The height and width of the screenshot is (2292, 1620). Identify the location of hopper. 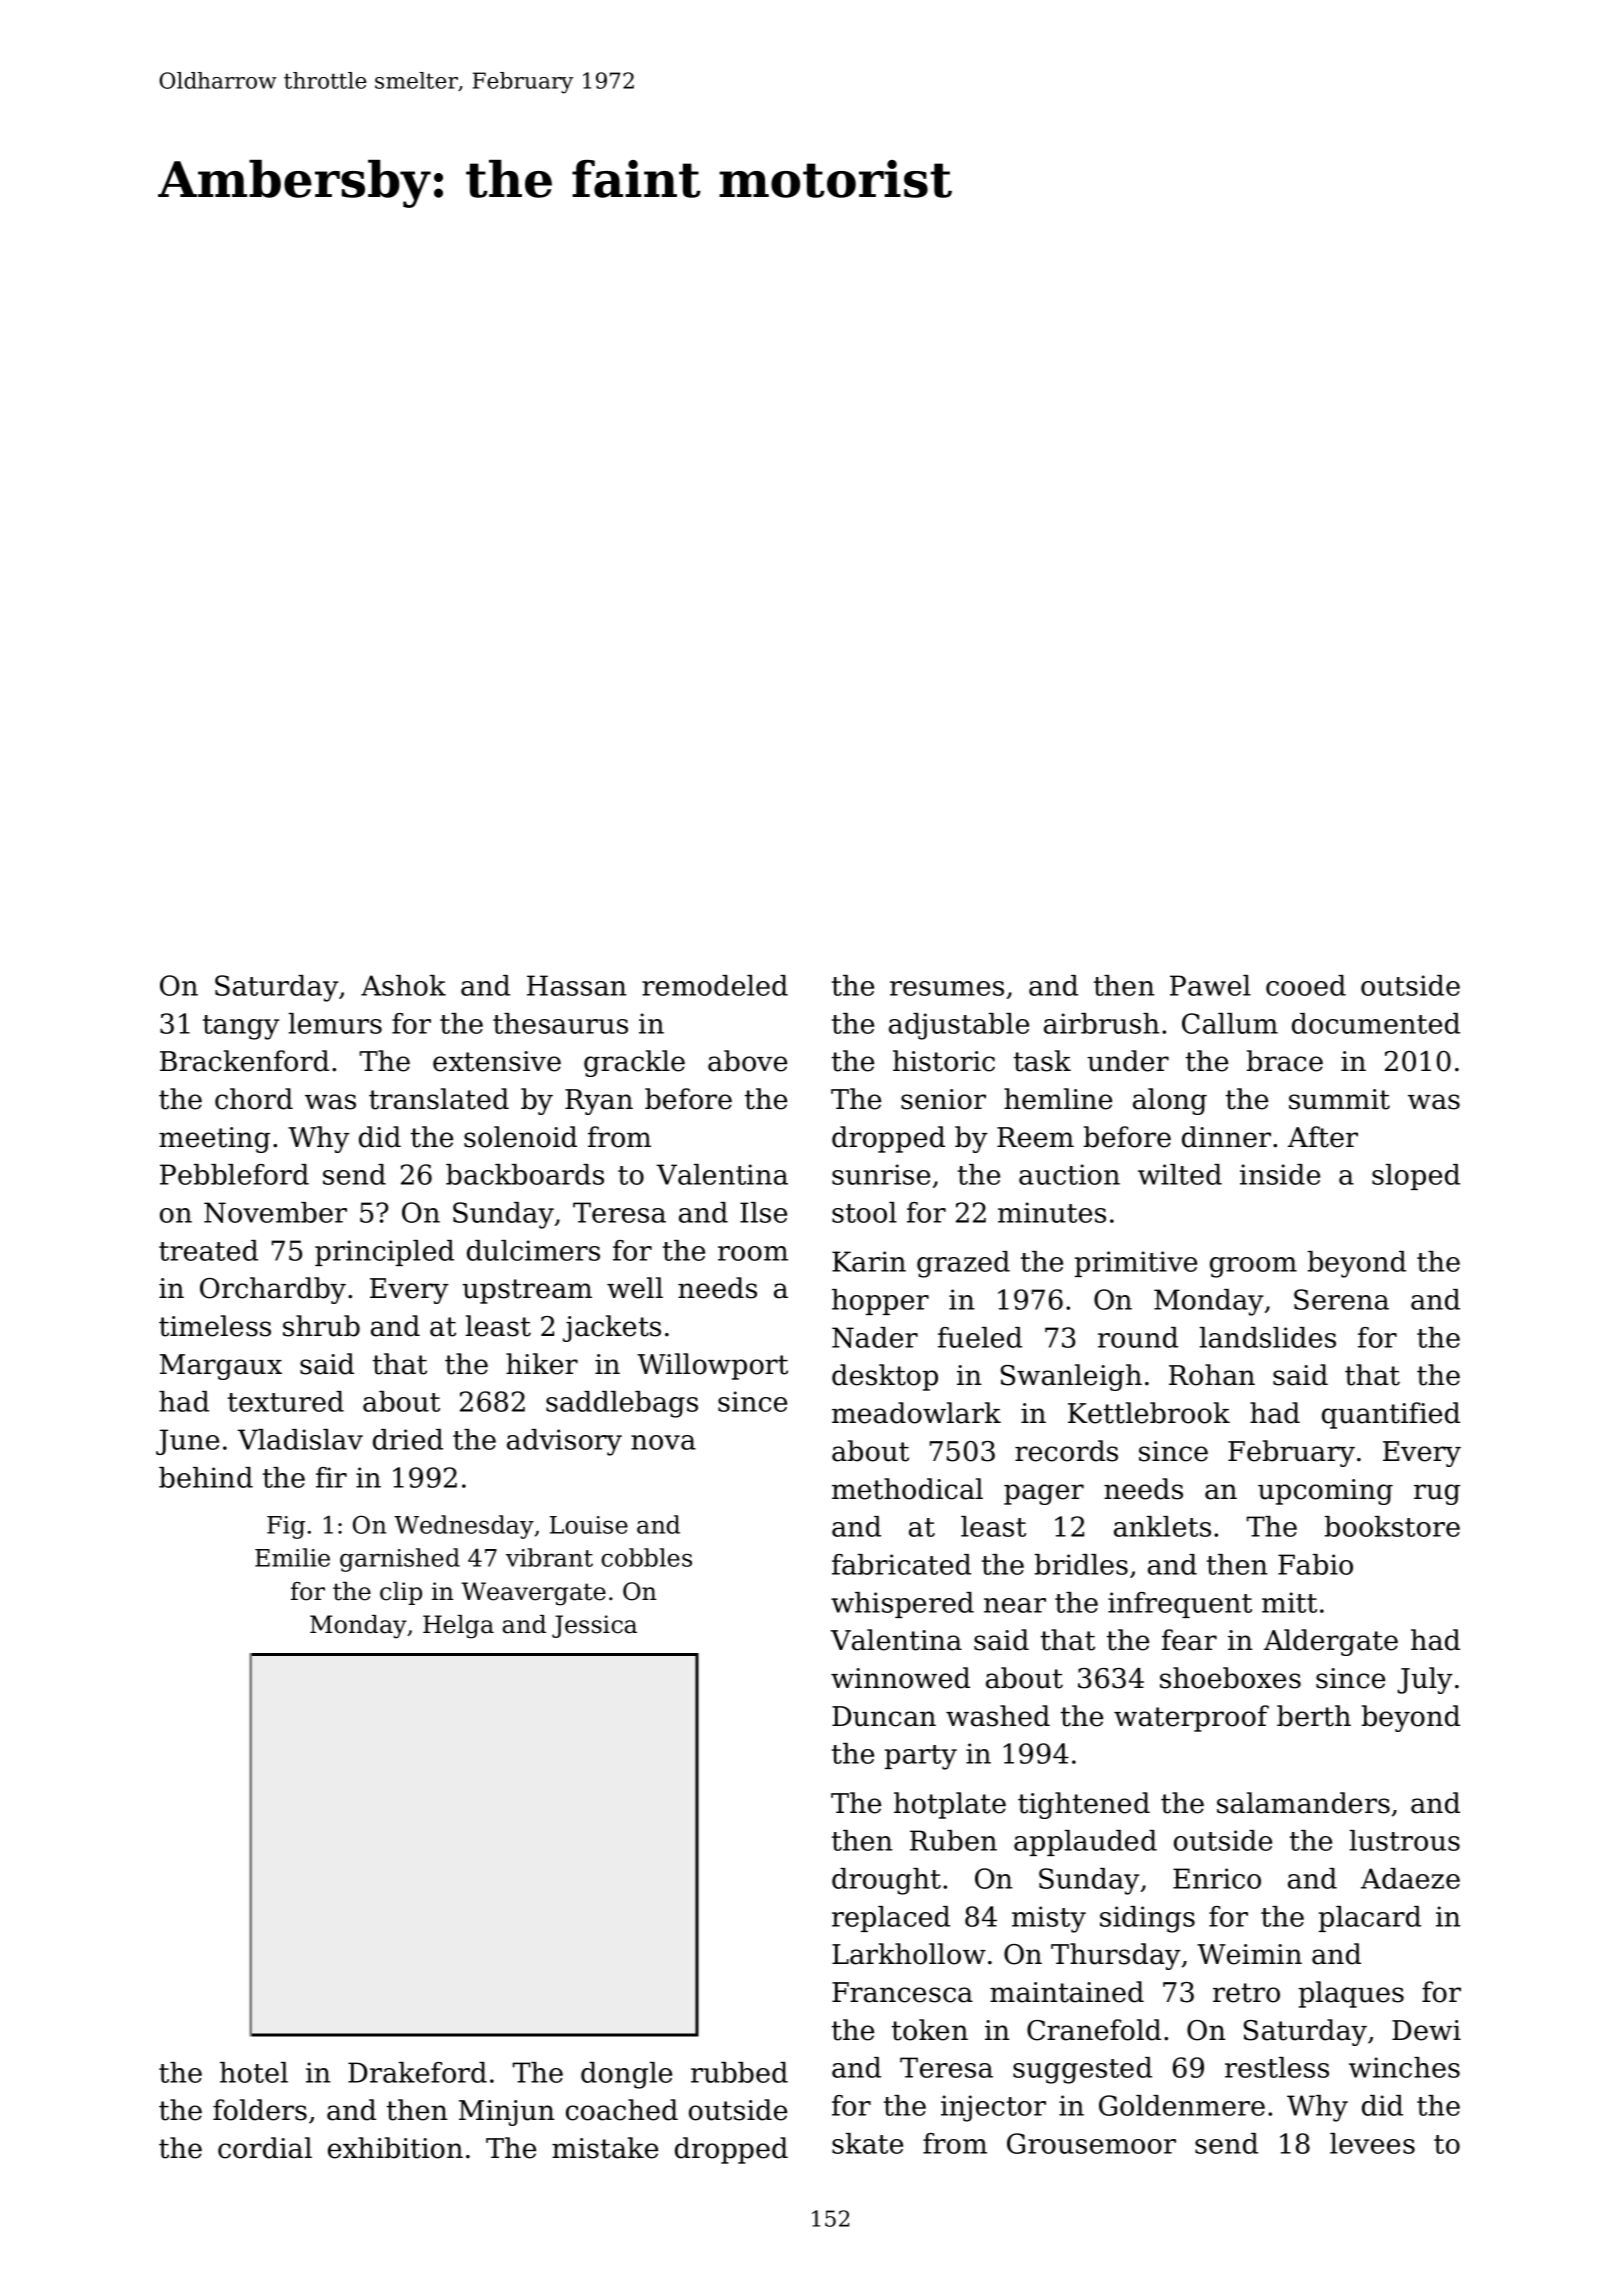
(880, 1302).
